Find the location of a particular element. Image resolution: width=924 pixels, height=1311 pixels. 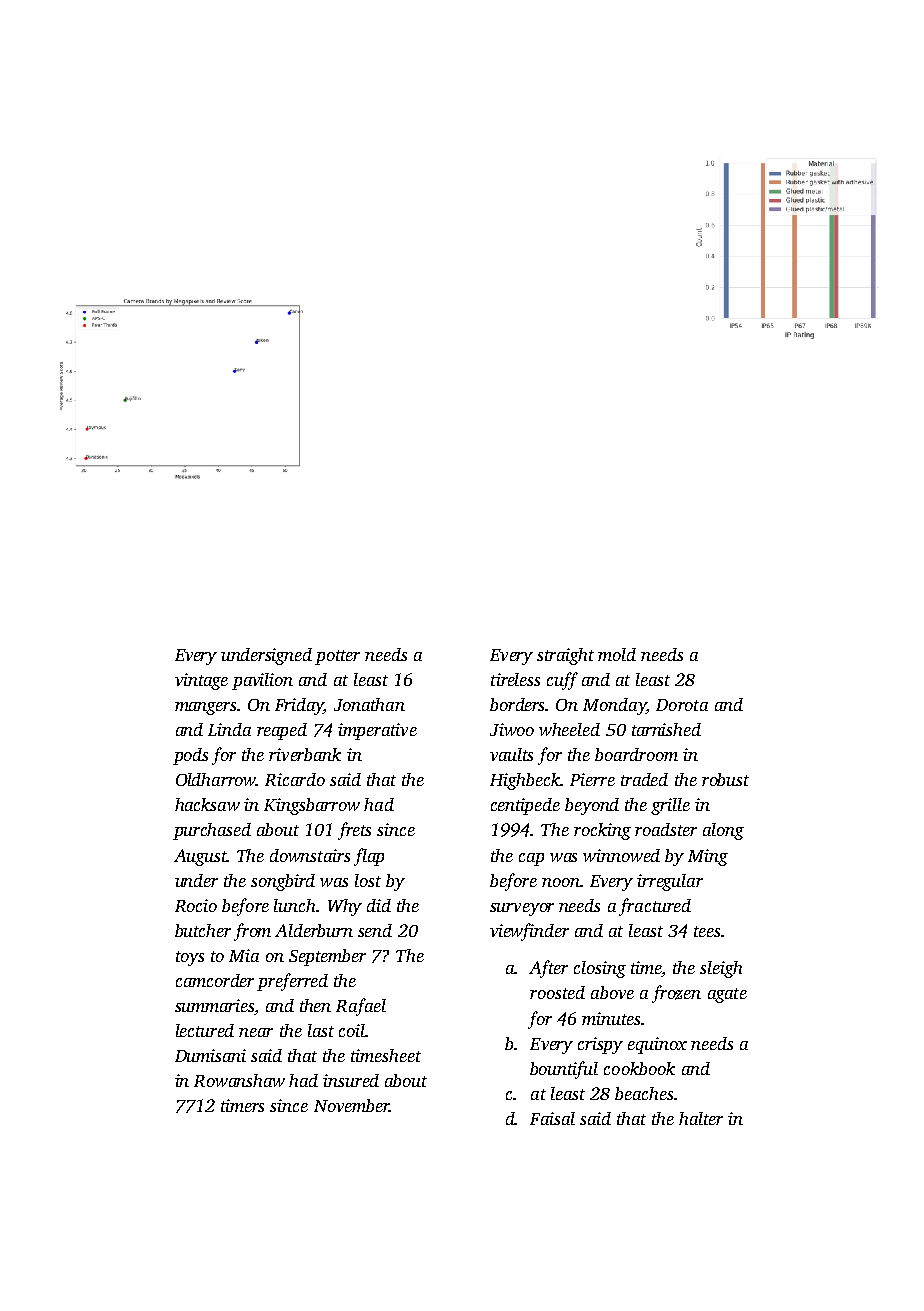

Faisal is located at coordinates (552, 1118).
